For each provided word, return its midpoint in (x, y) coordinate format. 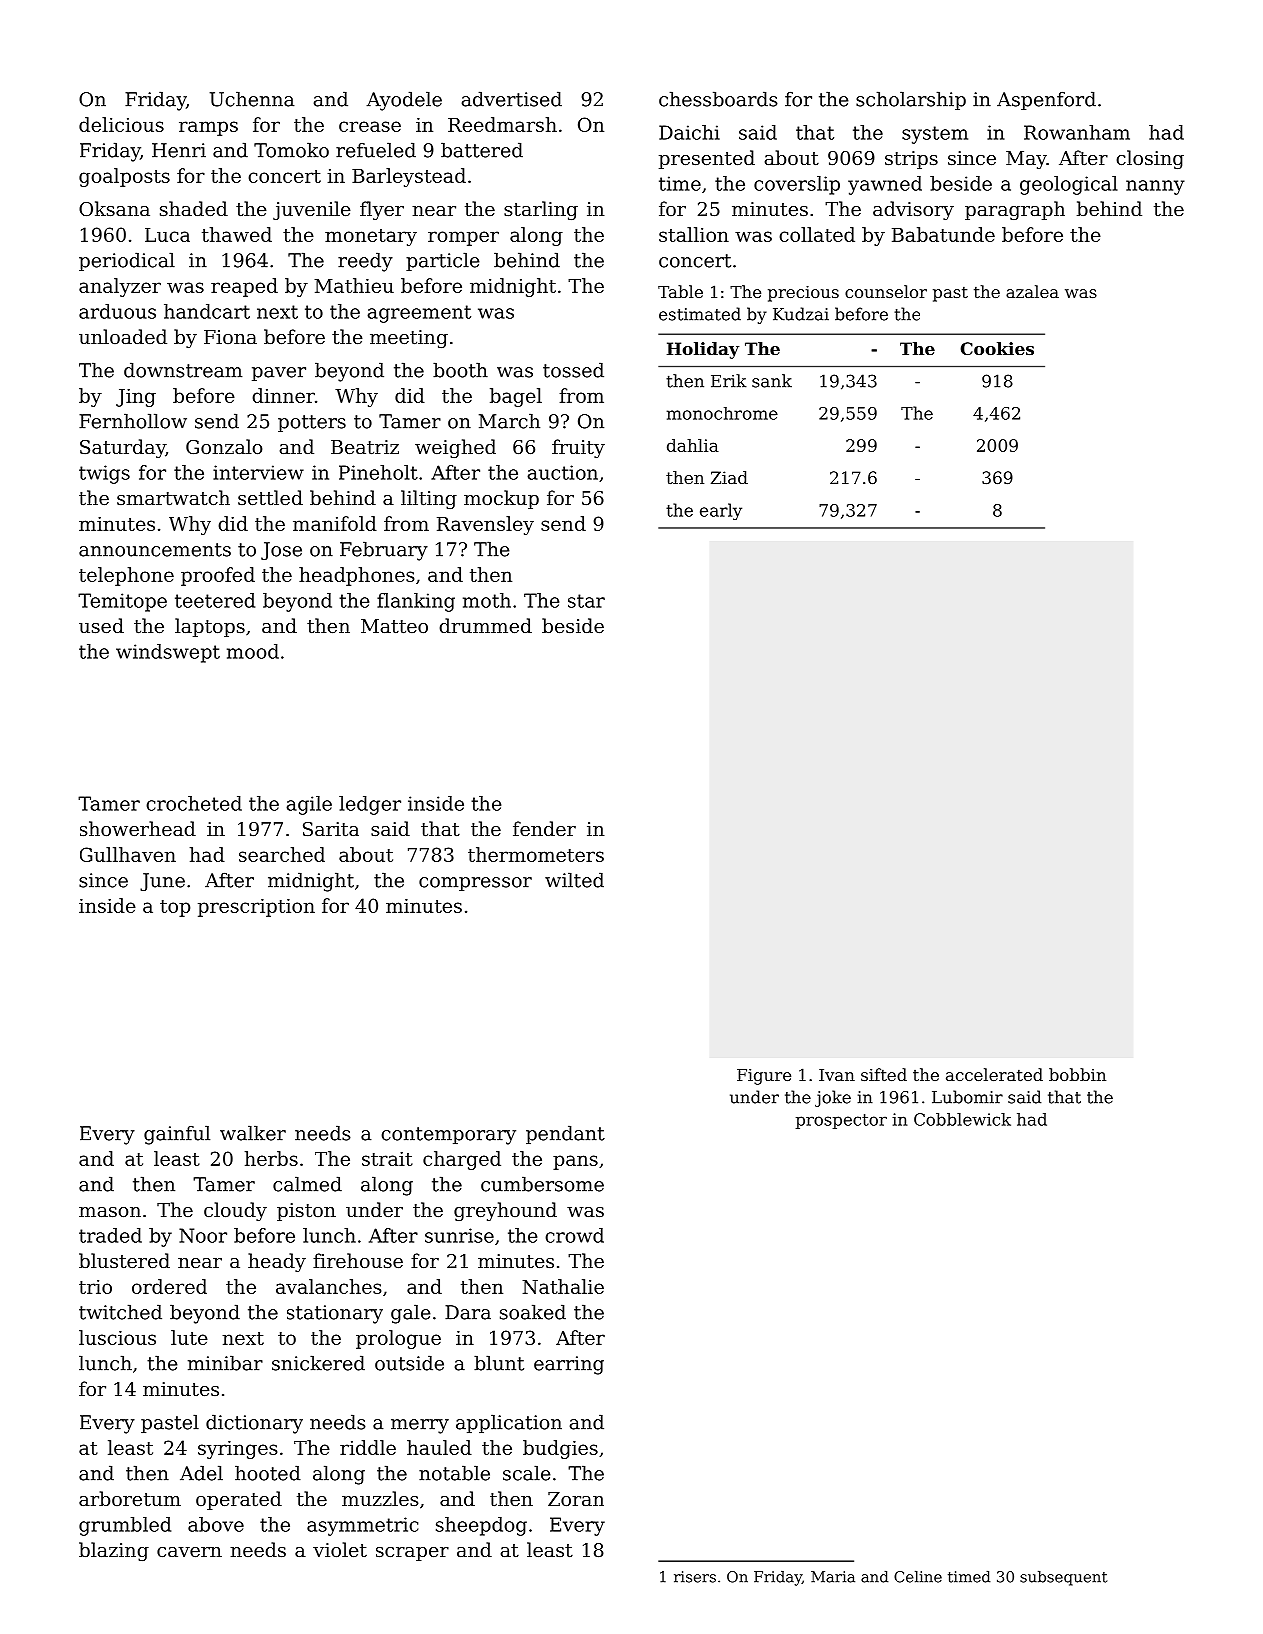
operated (239, 1500)
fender (544, 828)
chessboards (718, 99)
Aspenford (1046, 100)
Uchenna (252, 99)
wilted (574, 880)
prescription (256, 908)
